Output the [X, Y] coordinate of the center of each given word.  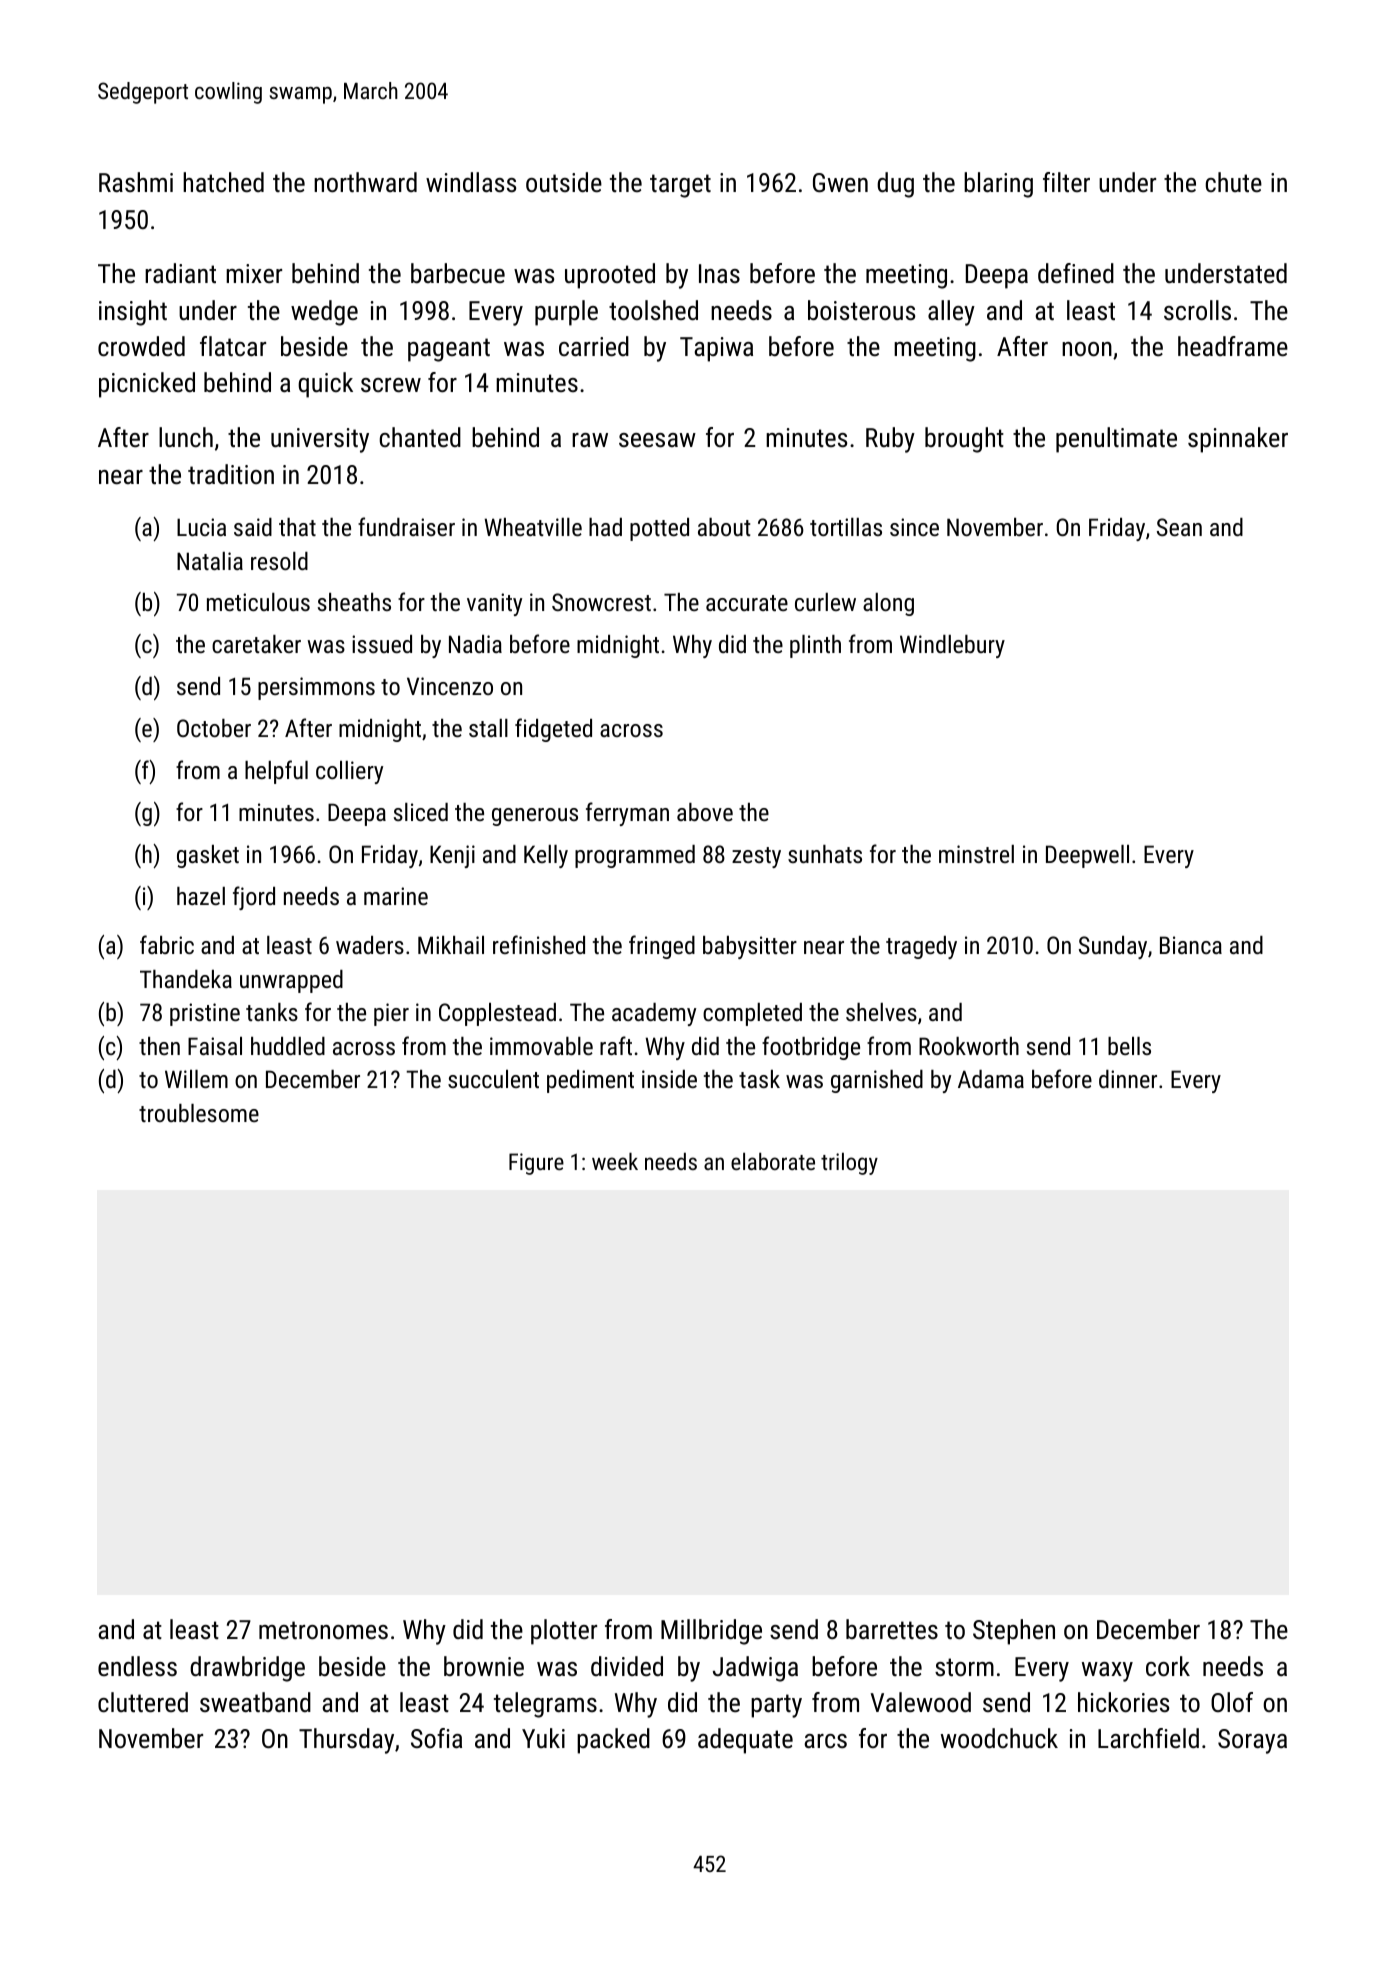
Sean [1179, 527]
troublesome [199, 1113]
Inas [719, 273]
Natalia [210, 561]
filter [1066, 182]
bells [1129, 1046]
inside [669, 1079]
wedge [324, 313]
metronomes [323, 1630]
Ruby [890, 440]
